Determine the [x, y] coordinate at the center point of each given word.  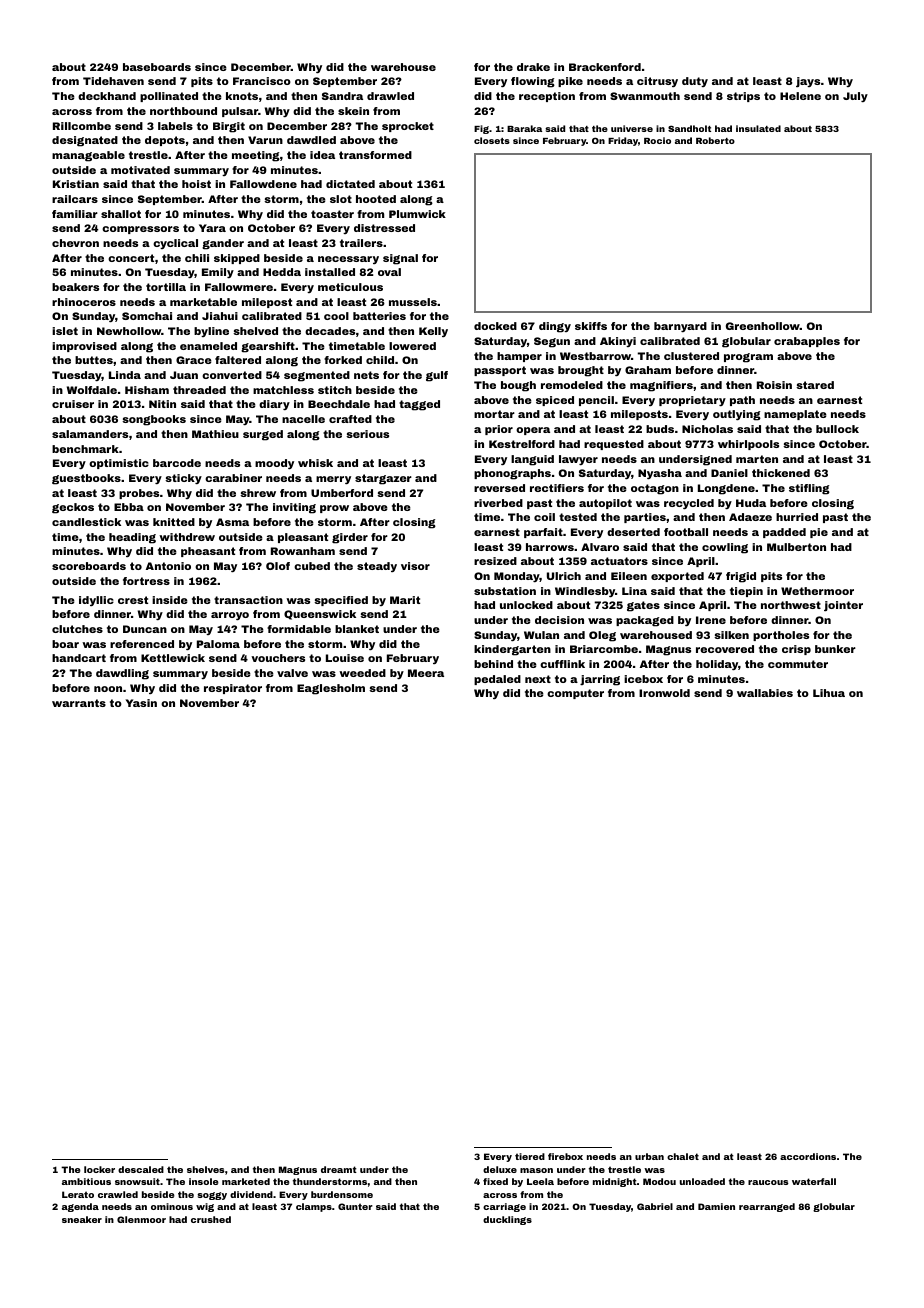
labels [175, 126]
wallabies [765, 693]
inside [170, 600]
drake [533, 67]
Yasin [141, 703]
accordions [808, 1156]
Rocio [657, 140]
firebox [565, 1156]
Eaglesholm [331, 689]
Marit [405, 600]
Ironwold [664, 693]
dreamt [339, 1169]
